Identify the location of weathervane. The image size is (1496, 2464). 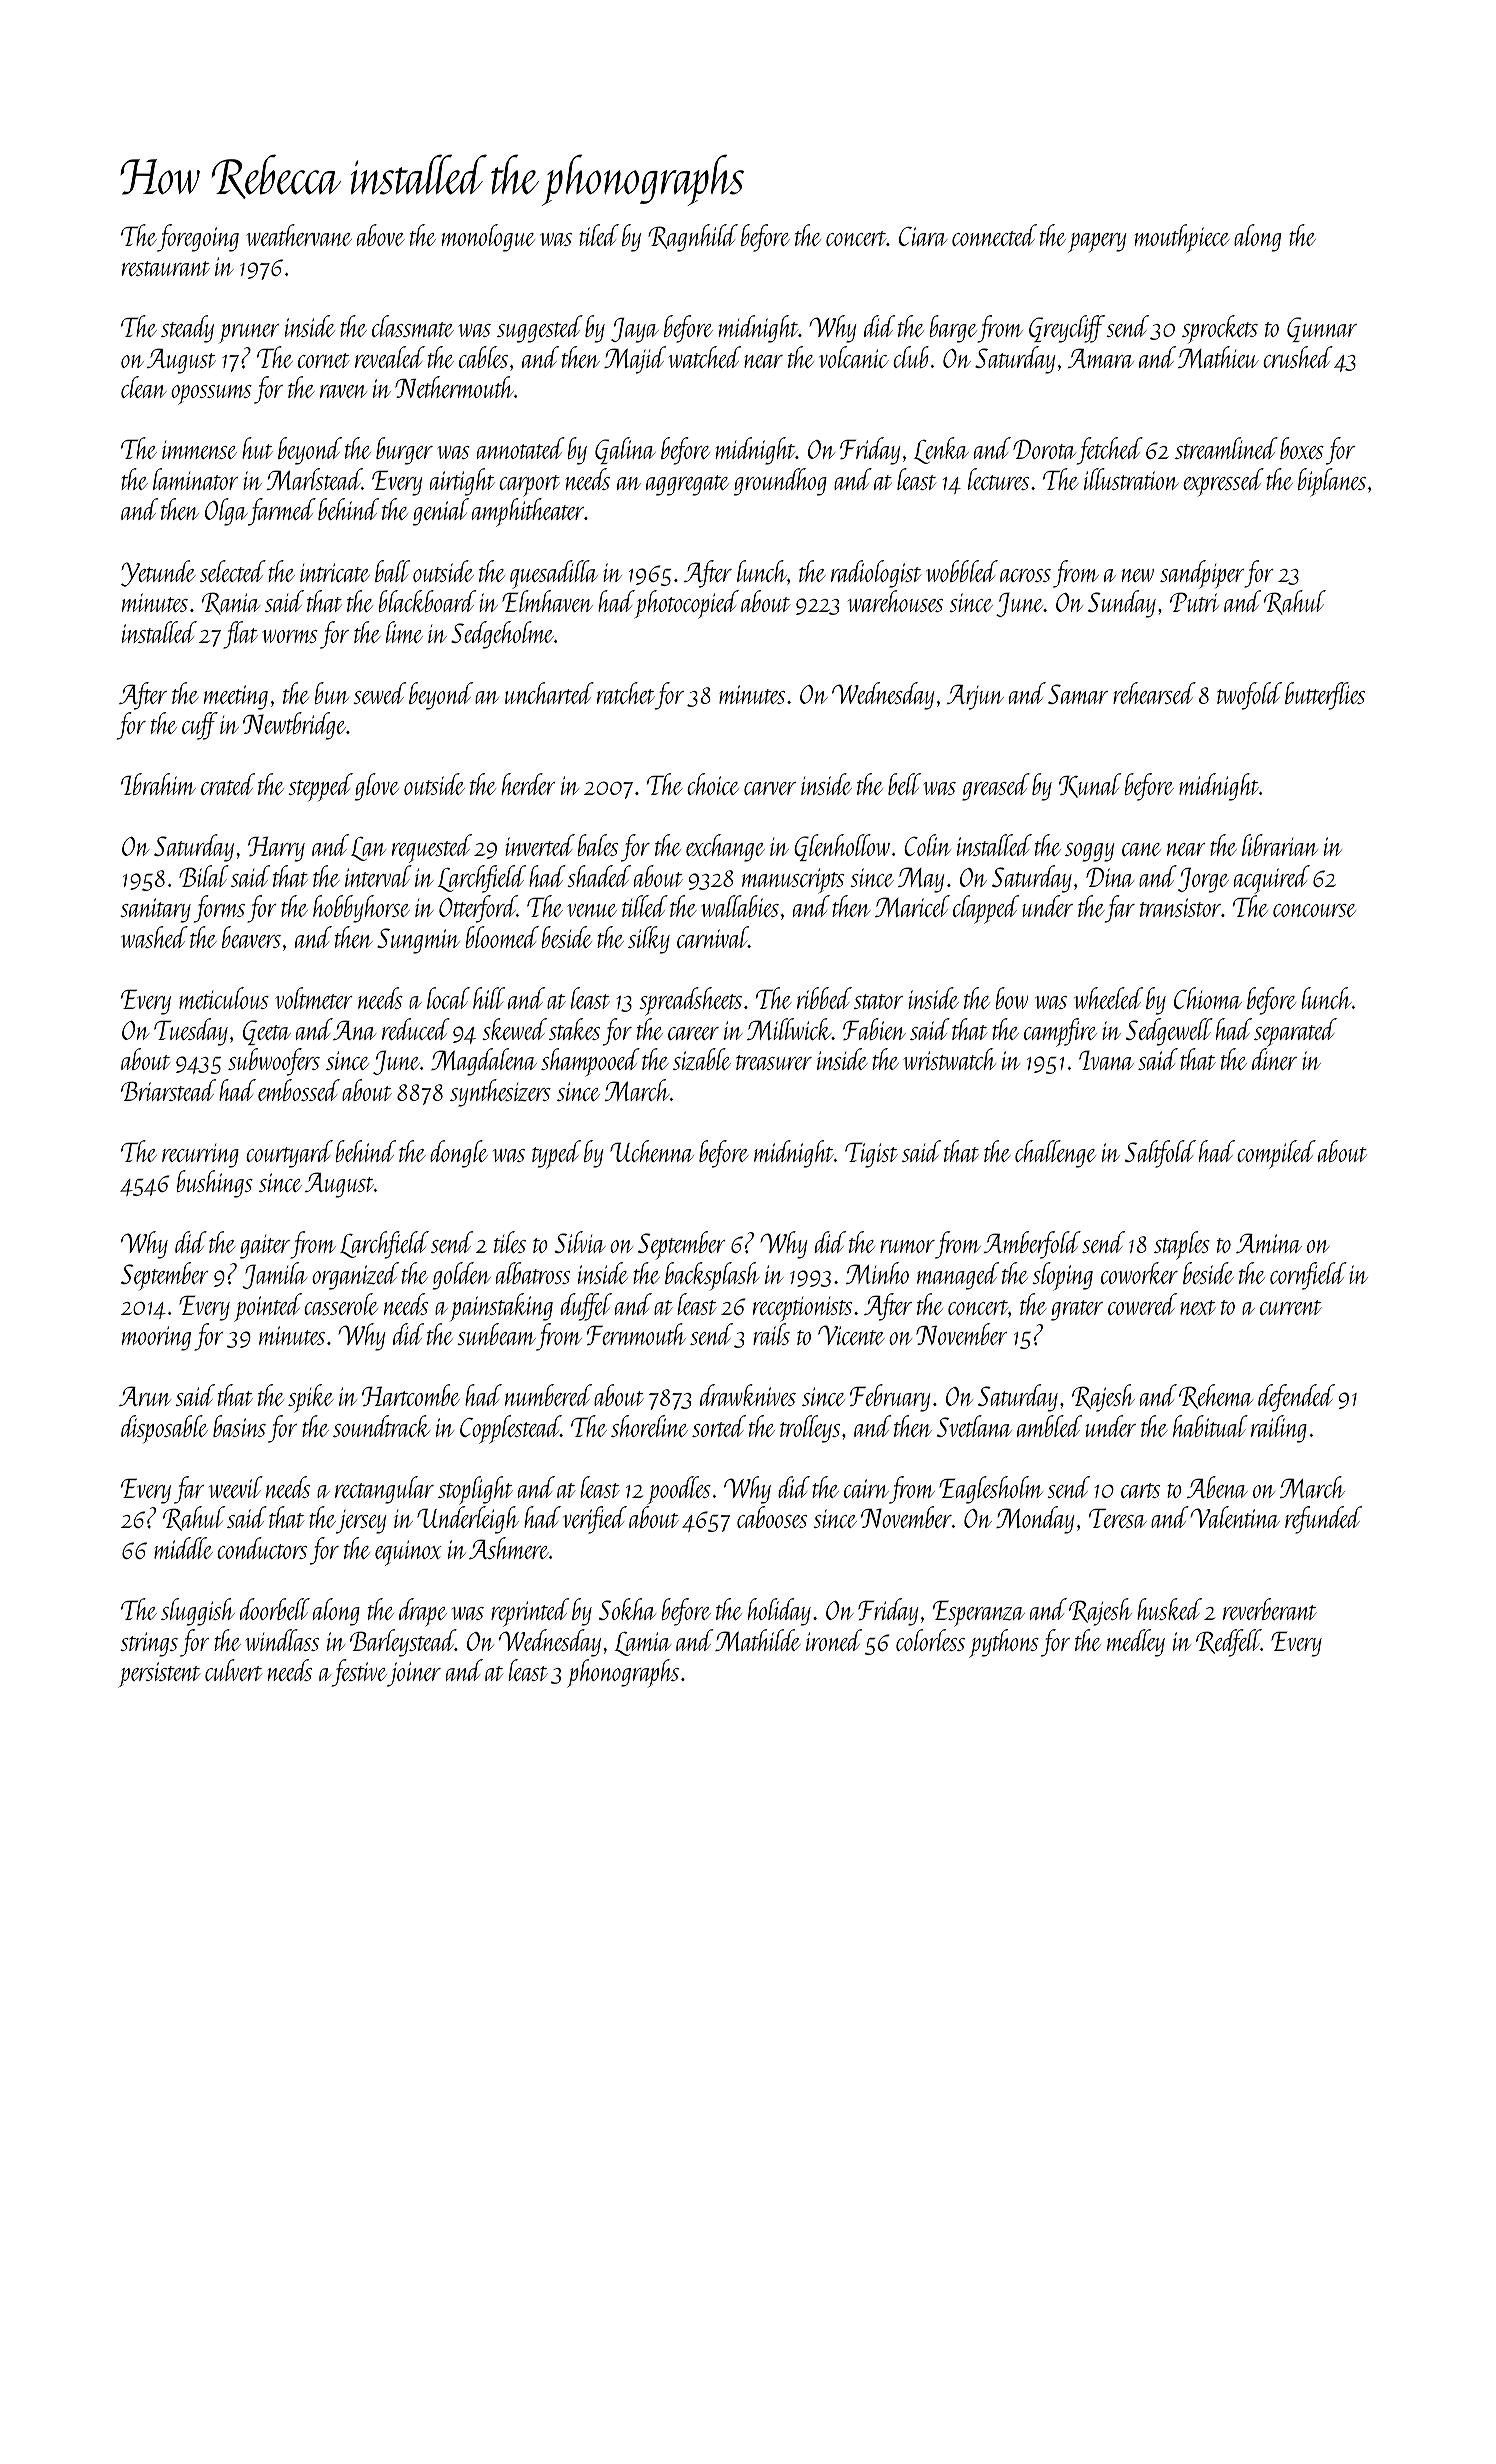
(299, 235).
